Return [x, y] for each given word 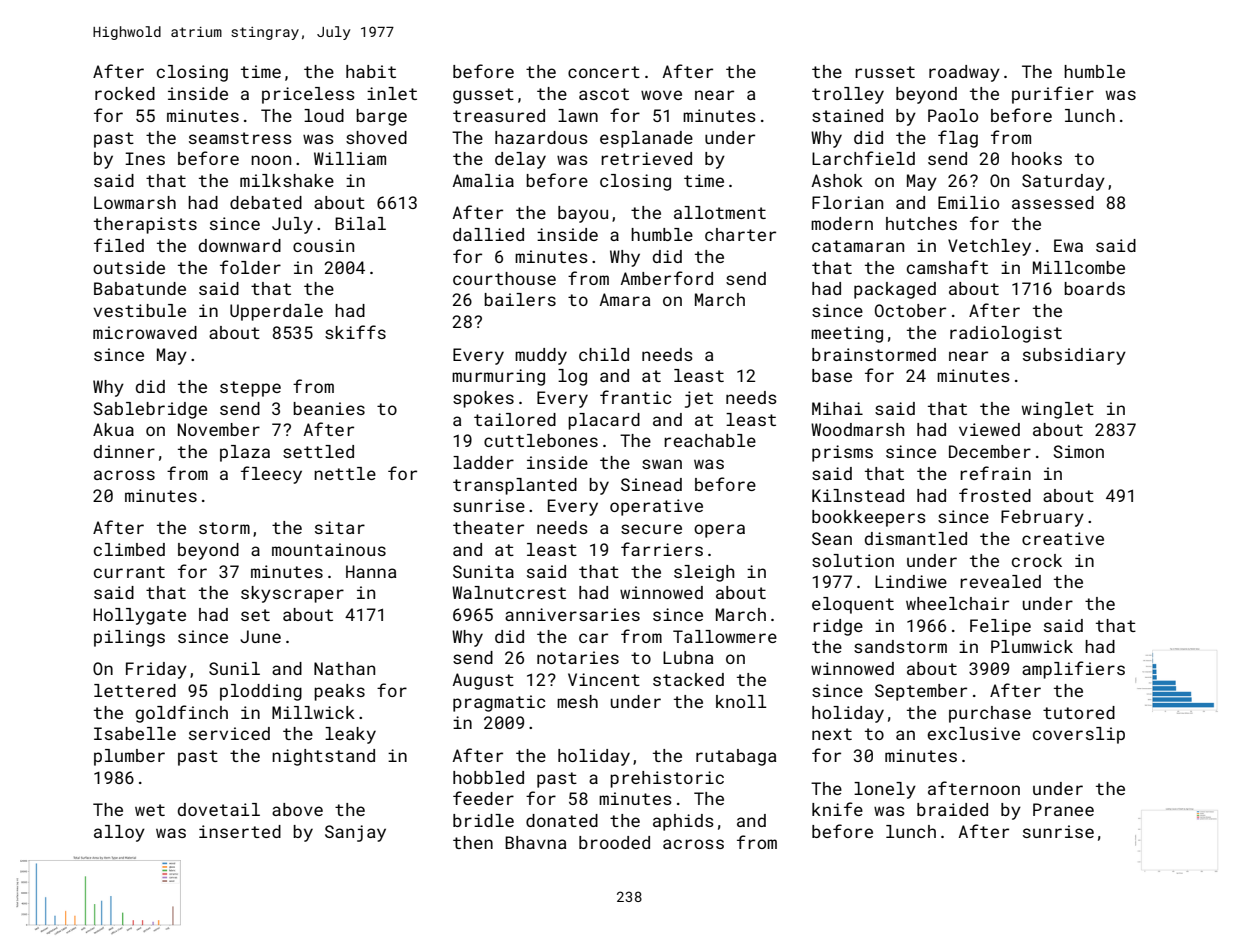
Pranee [1063, 809]
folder [250, 267]
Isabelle [135, 733]
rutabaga [736, 757]
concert [604, 72]
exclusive [973, 733]
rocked [125, 93]
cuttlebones [541, 440]
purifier [1053, 95]
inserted [240, 831]
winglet [1058, 410]
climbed [129, 549]
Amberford [666, 278]
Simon [1079, 451]
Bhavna [535, 842]
